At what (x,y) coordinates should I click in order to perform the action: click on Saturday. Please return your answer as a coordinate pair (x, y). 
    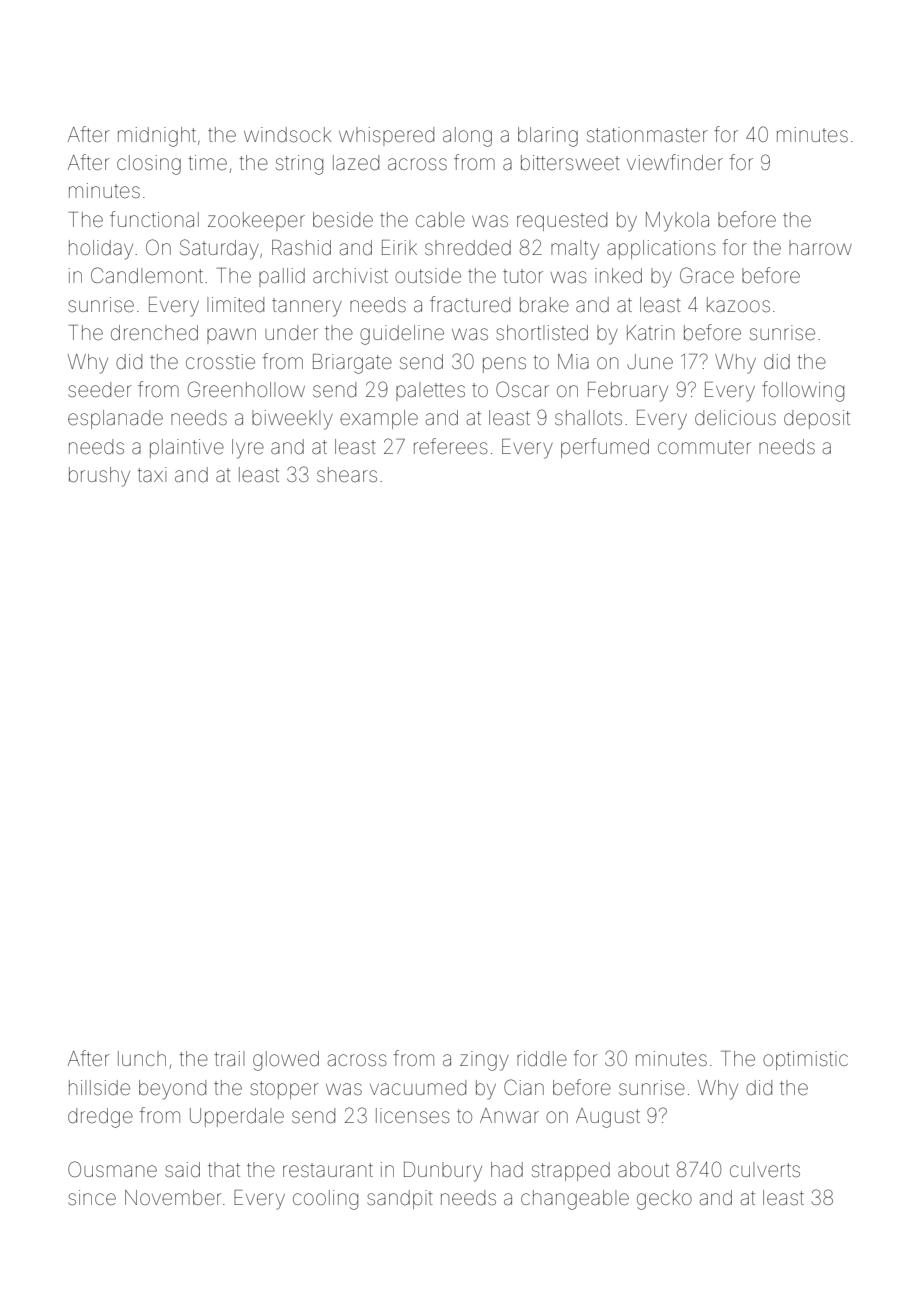
    Looking at the image, I should click on (219, 249).
